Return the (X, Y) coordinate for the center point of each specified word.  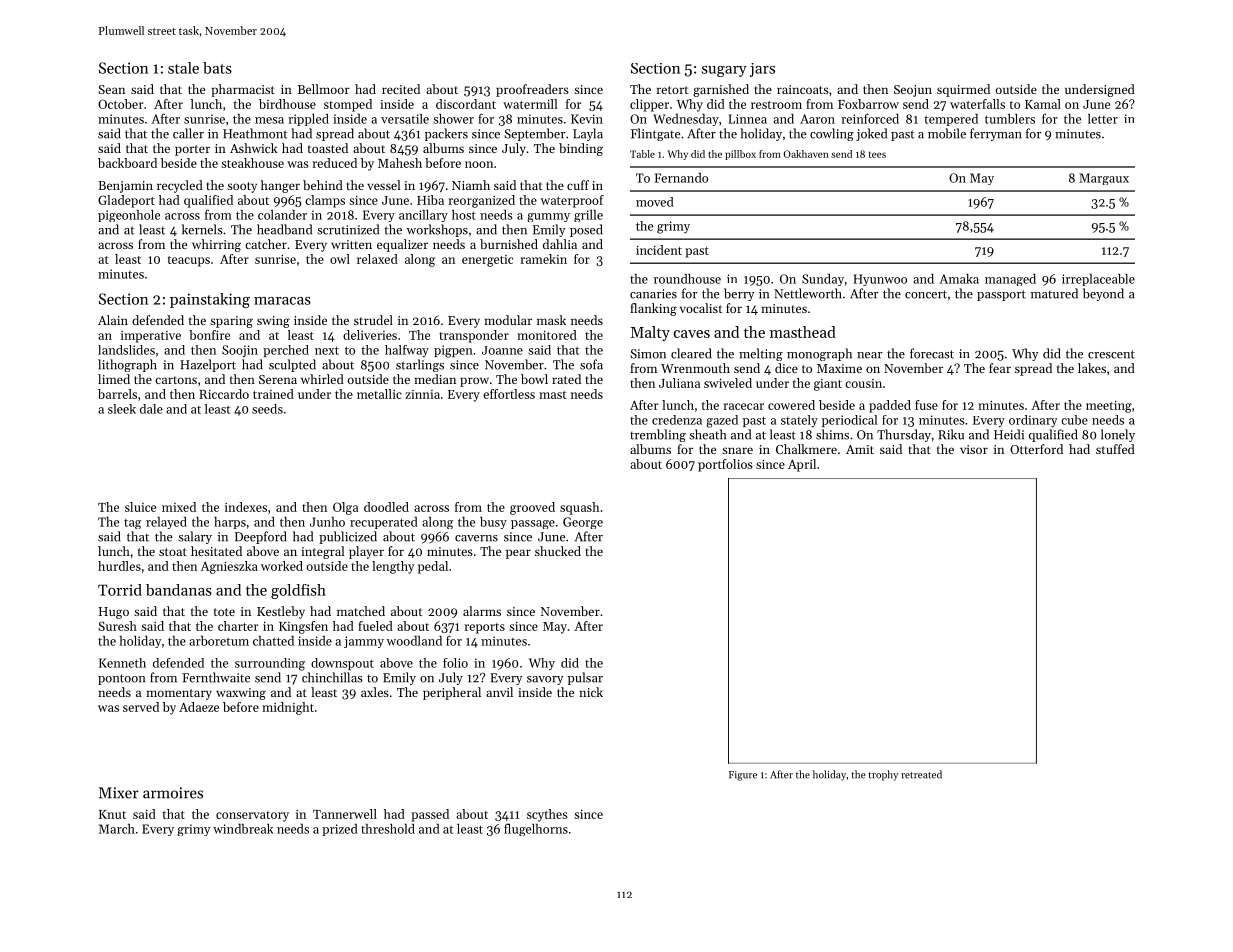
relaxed (377, 259)
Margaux (1104, 179)
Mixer (119, 793)
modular (508, 320)
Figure (743, 776)
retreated (921, 774)
